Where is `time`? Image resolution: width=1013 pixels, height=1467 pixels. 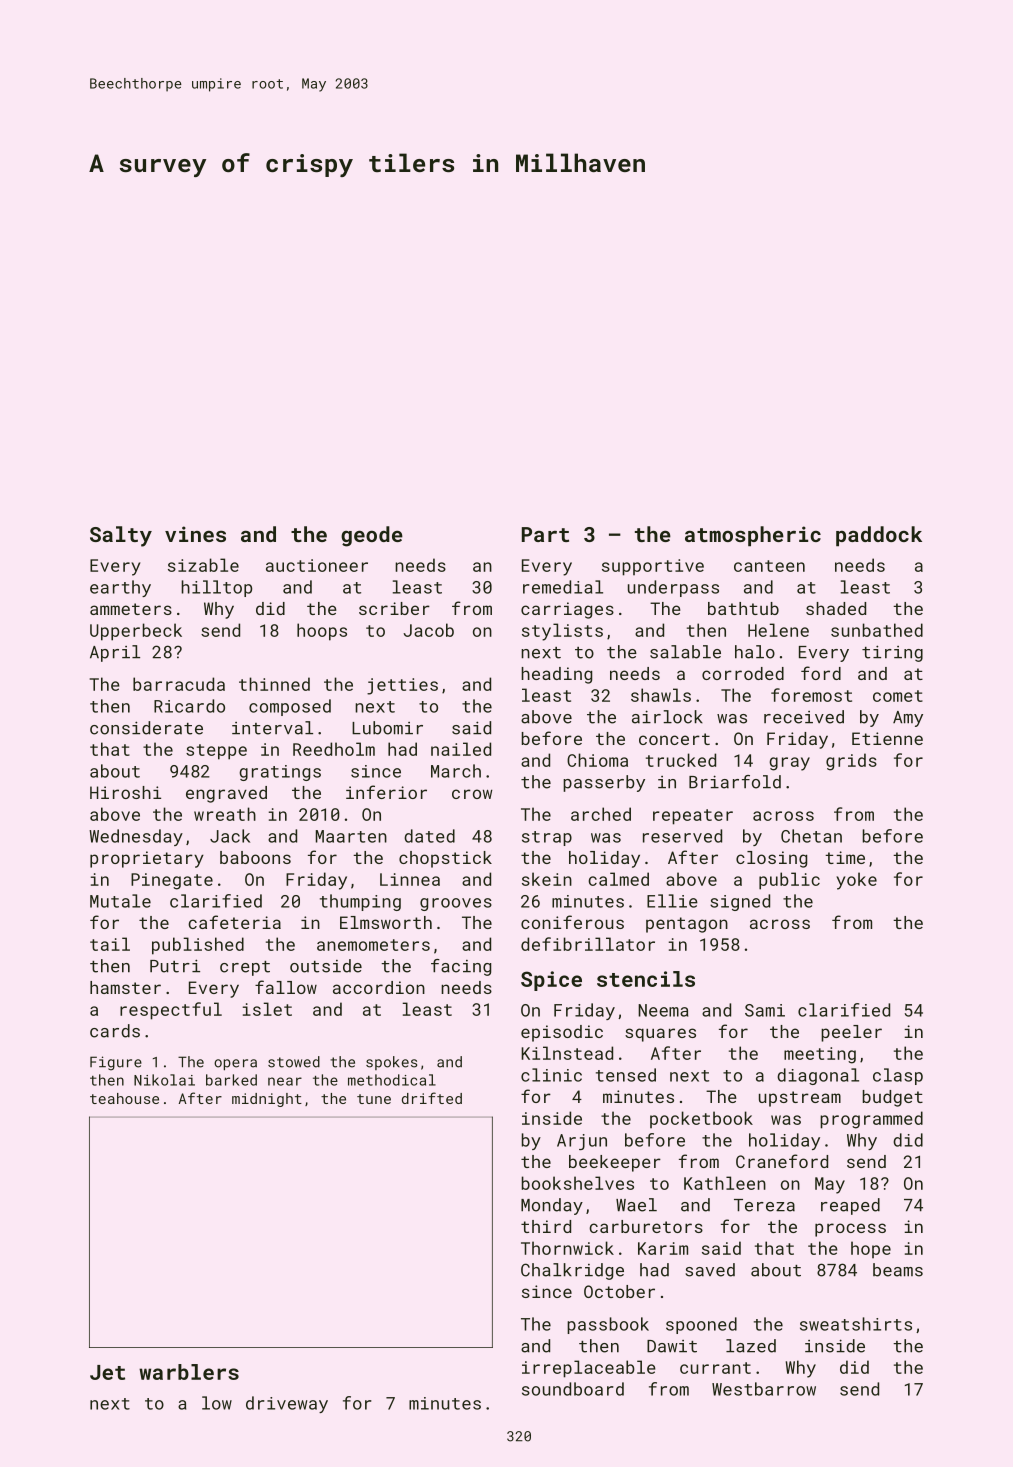 time is located at coordinates (845, 857).
